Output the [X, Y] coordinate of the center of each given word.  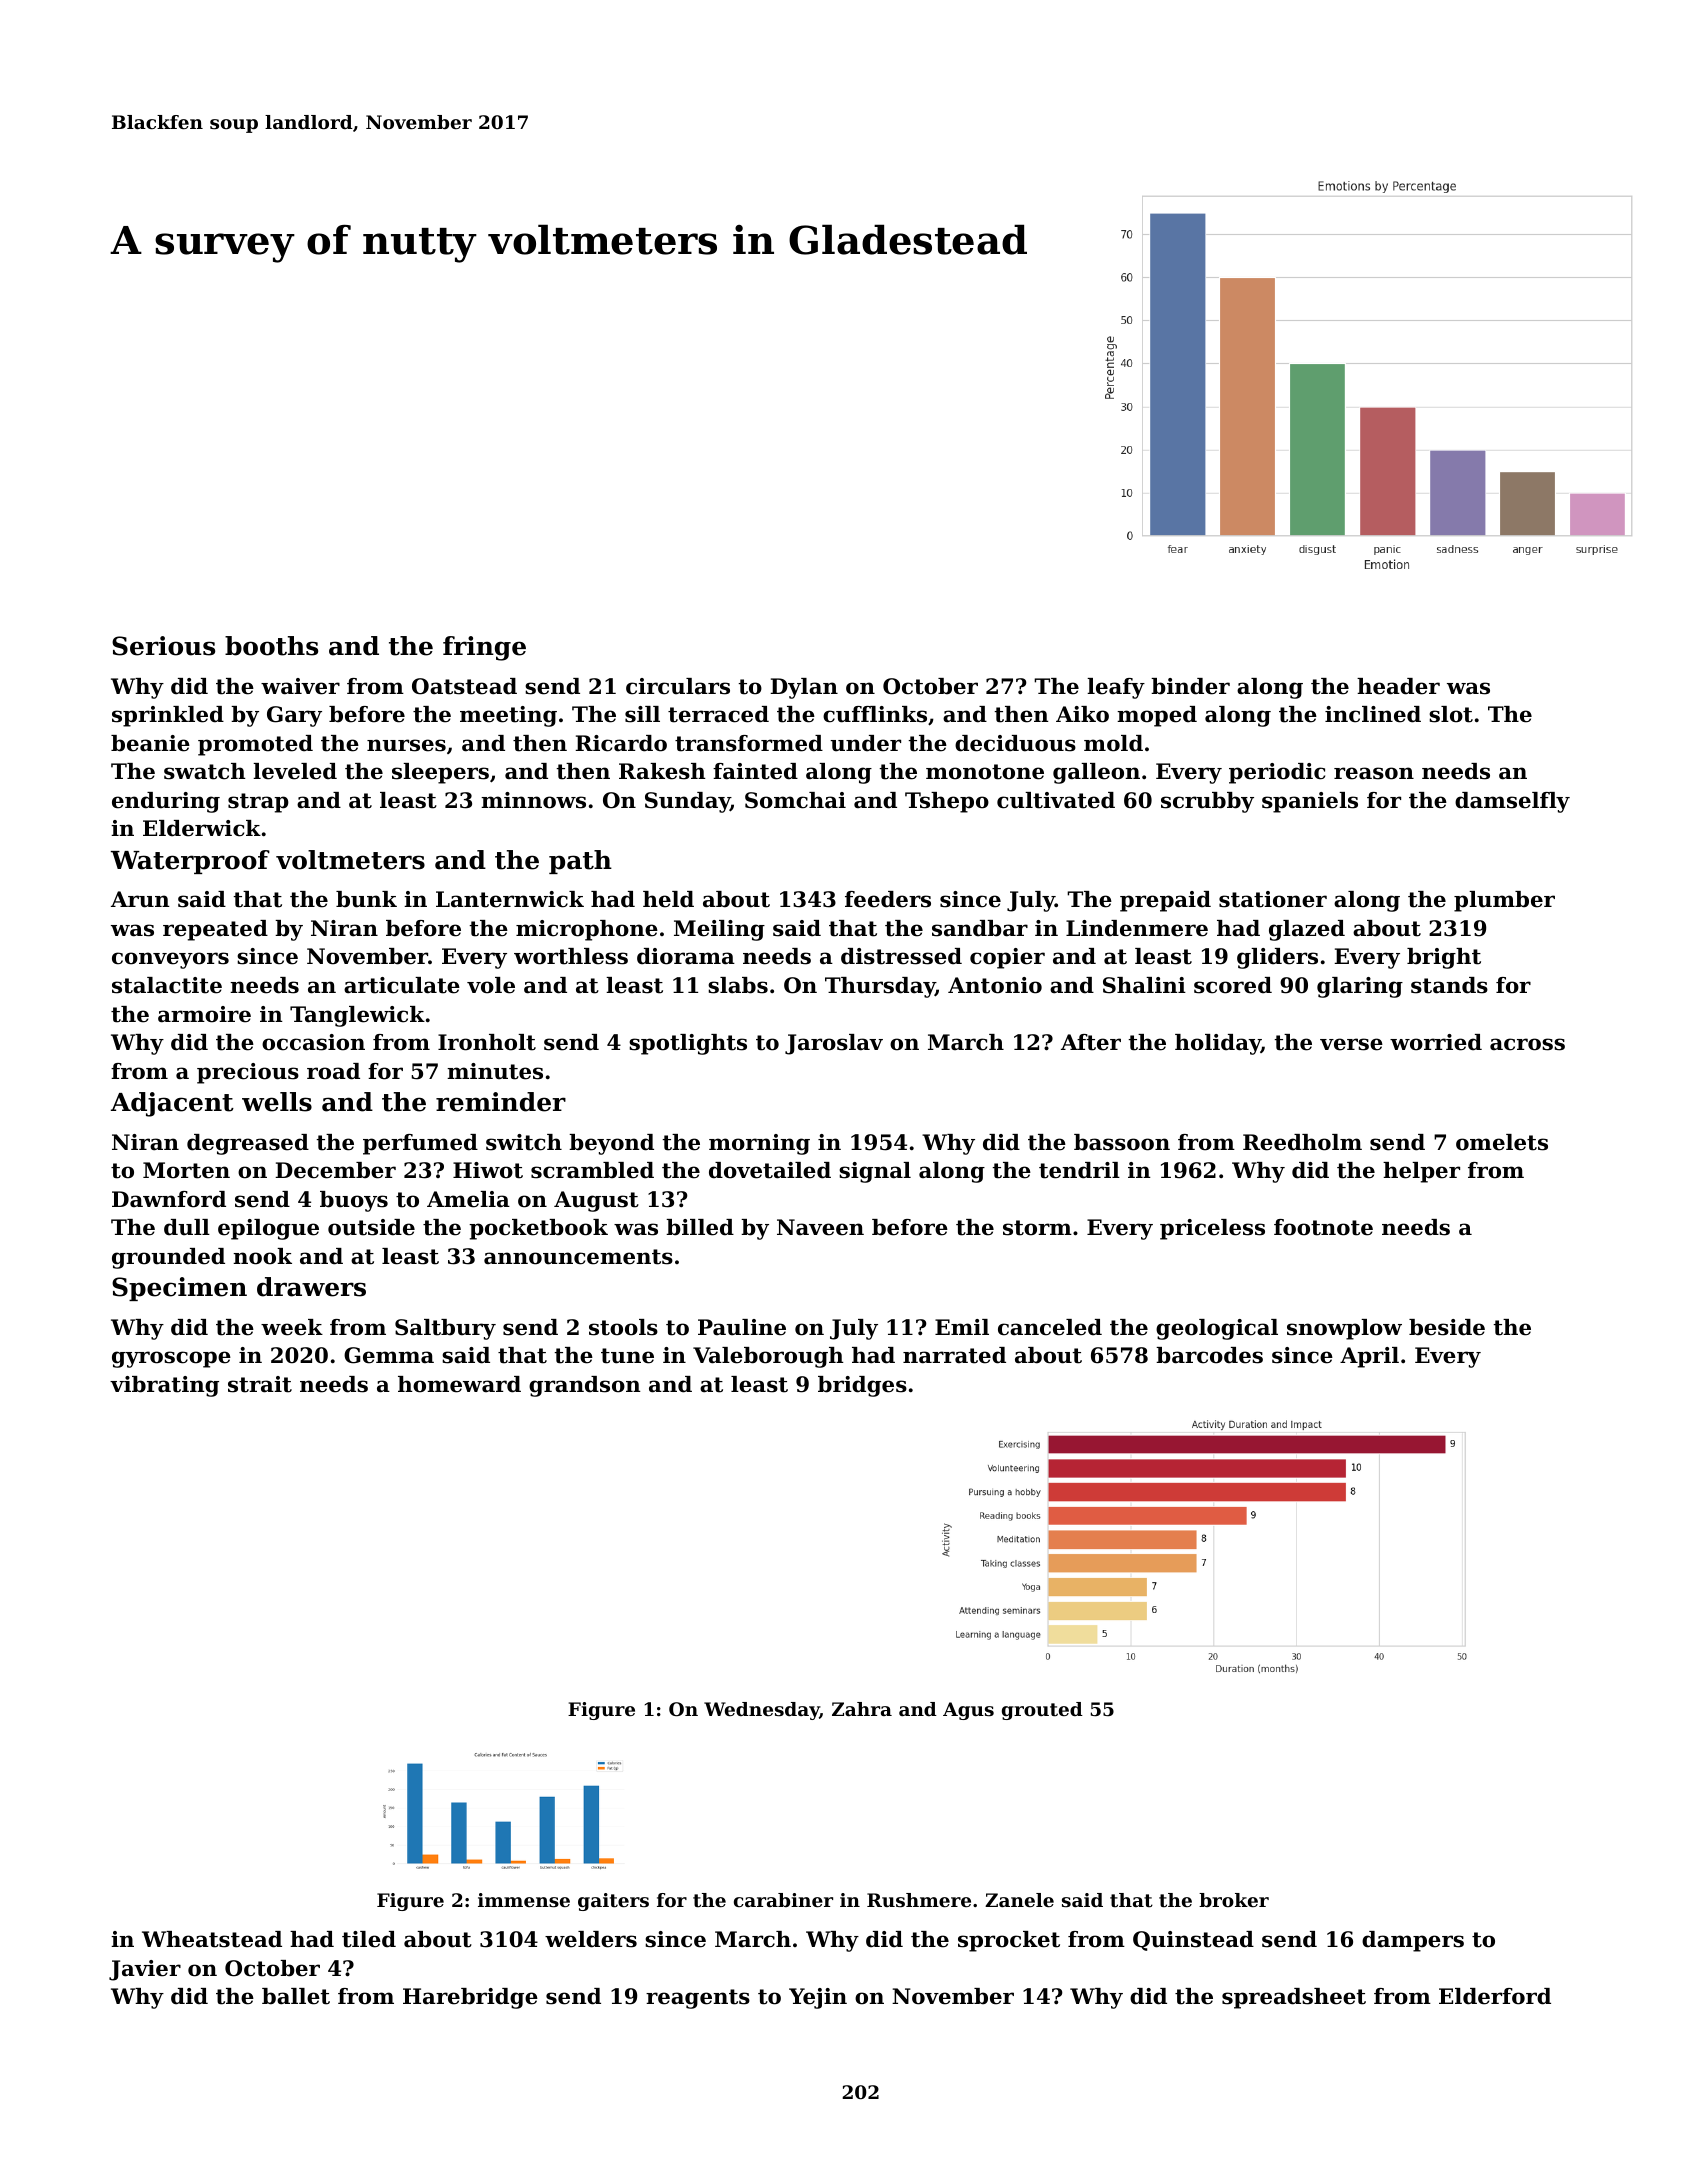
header [1398, 686]
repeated [215, 930]
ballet [296, 1996]
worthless [571, 956]
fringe [484, 648]
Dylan [804, 688]
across [1527, 1044]
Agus [968, 1711]
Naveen [820, 1227]
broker [1234, 1900]
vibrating [164, 1386]
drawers [311, 1287]
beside [1447, 1327]
